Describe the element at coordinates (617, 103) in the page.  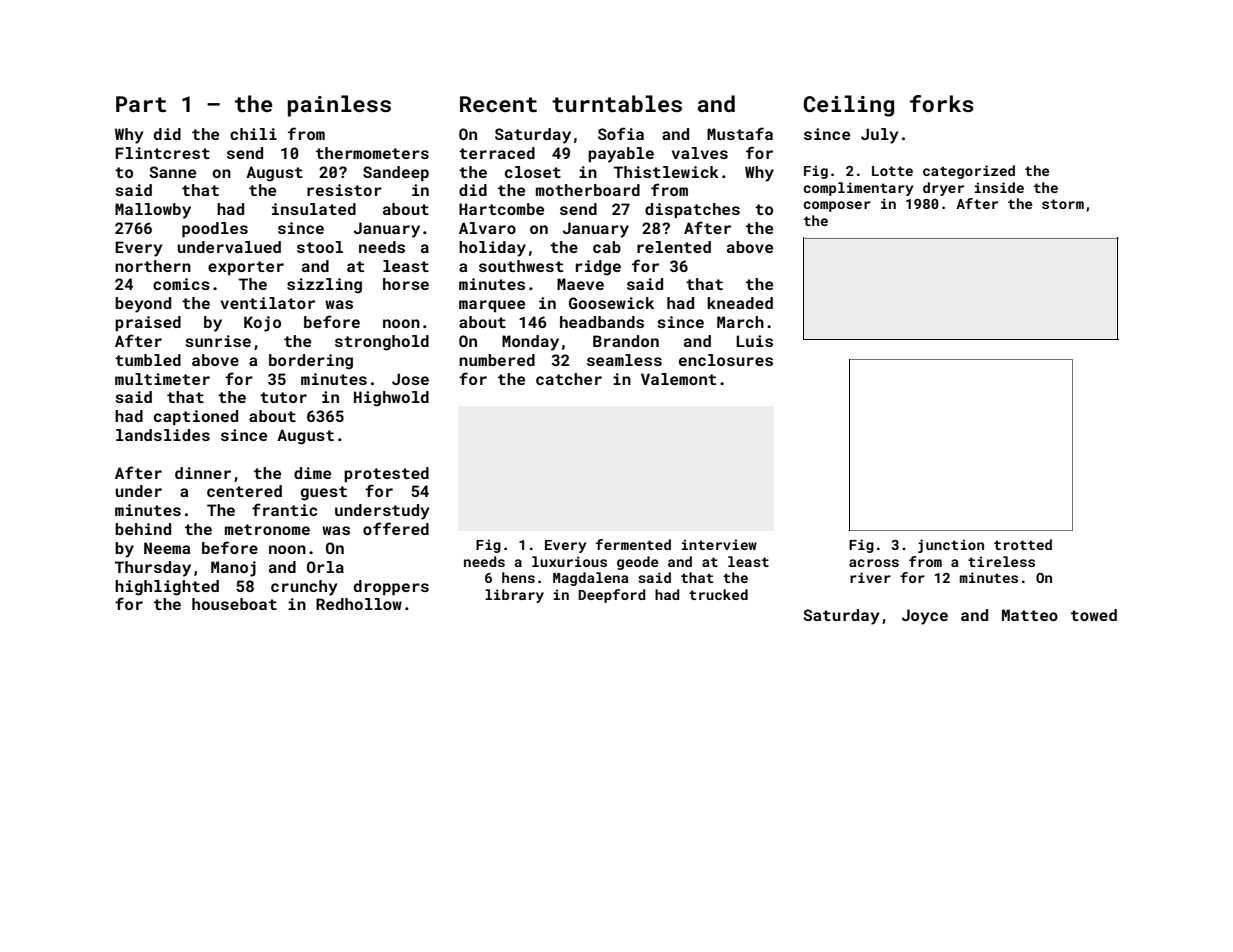
I see `turntables` at that location.
